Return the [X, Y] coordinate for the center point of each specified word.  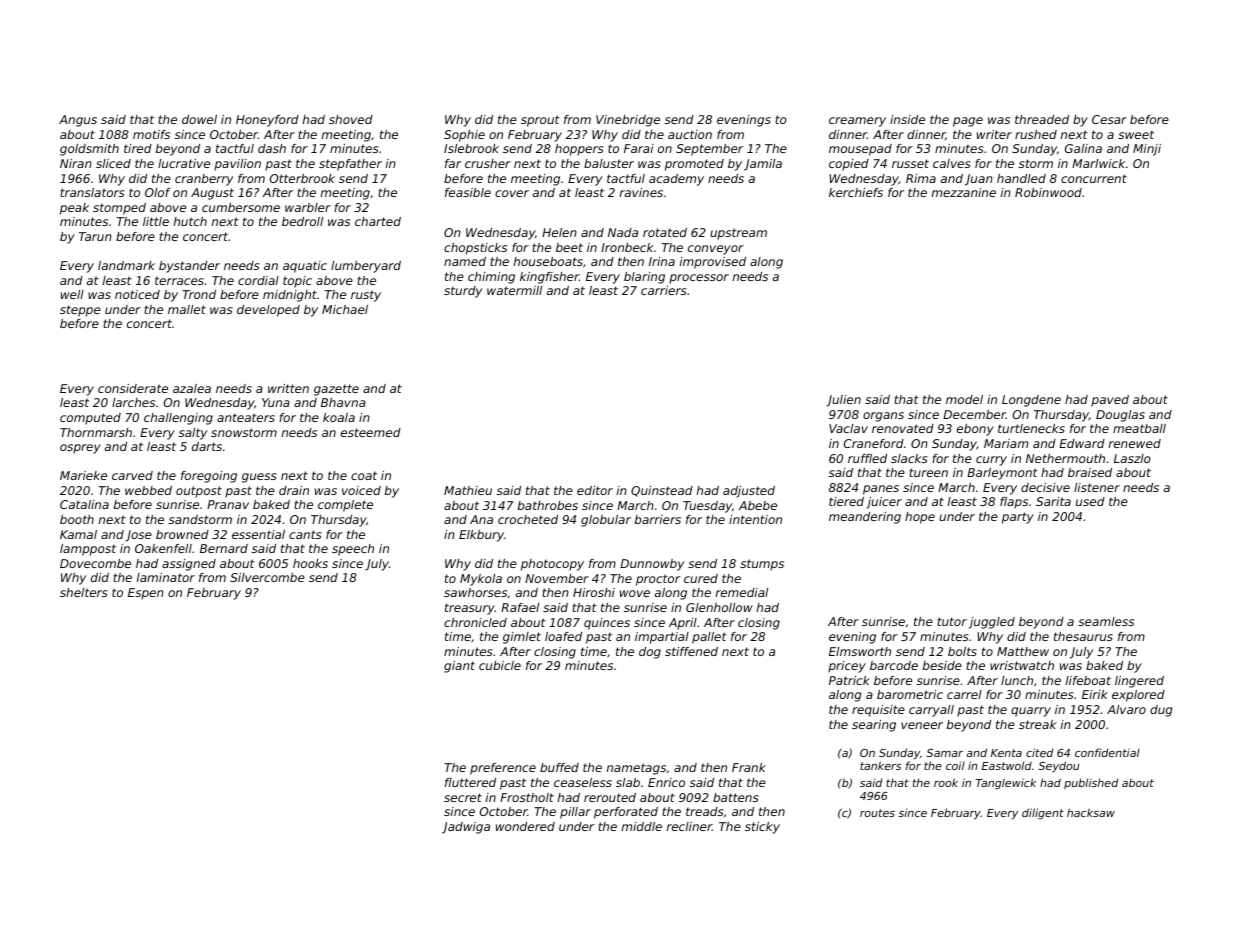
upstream [738, 234]
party [1018, 518]
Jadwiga [466, 828]
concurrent [1094, 178]
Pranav [228, 504]
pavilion [237, 165]
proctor [658, 580]
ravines [641, 192]
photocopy [552, 565]
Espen [146, 594]
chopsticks [475, 249]
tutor [952, 621]
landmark [126, 265]
